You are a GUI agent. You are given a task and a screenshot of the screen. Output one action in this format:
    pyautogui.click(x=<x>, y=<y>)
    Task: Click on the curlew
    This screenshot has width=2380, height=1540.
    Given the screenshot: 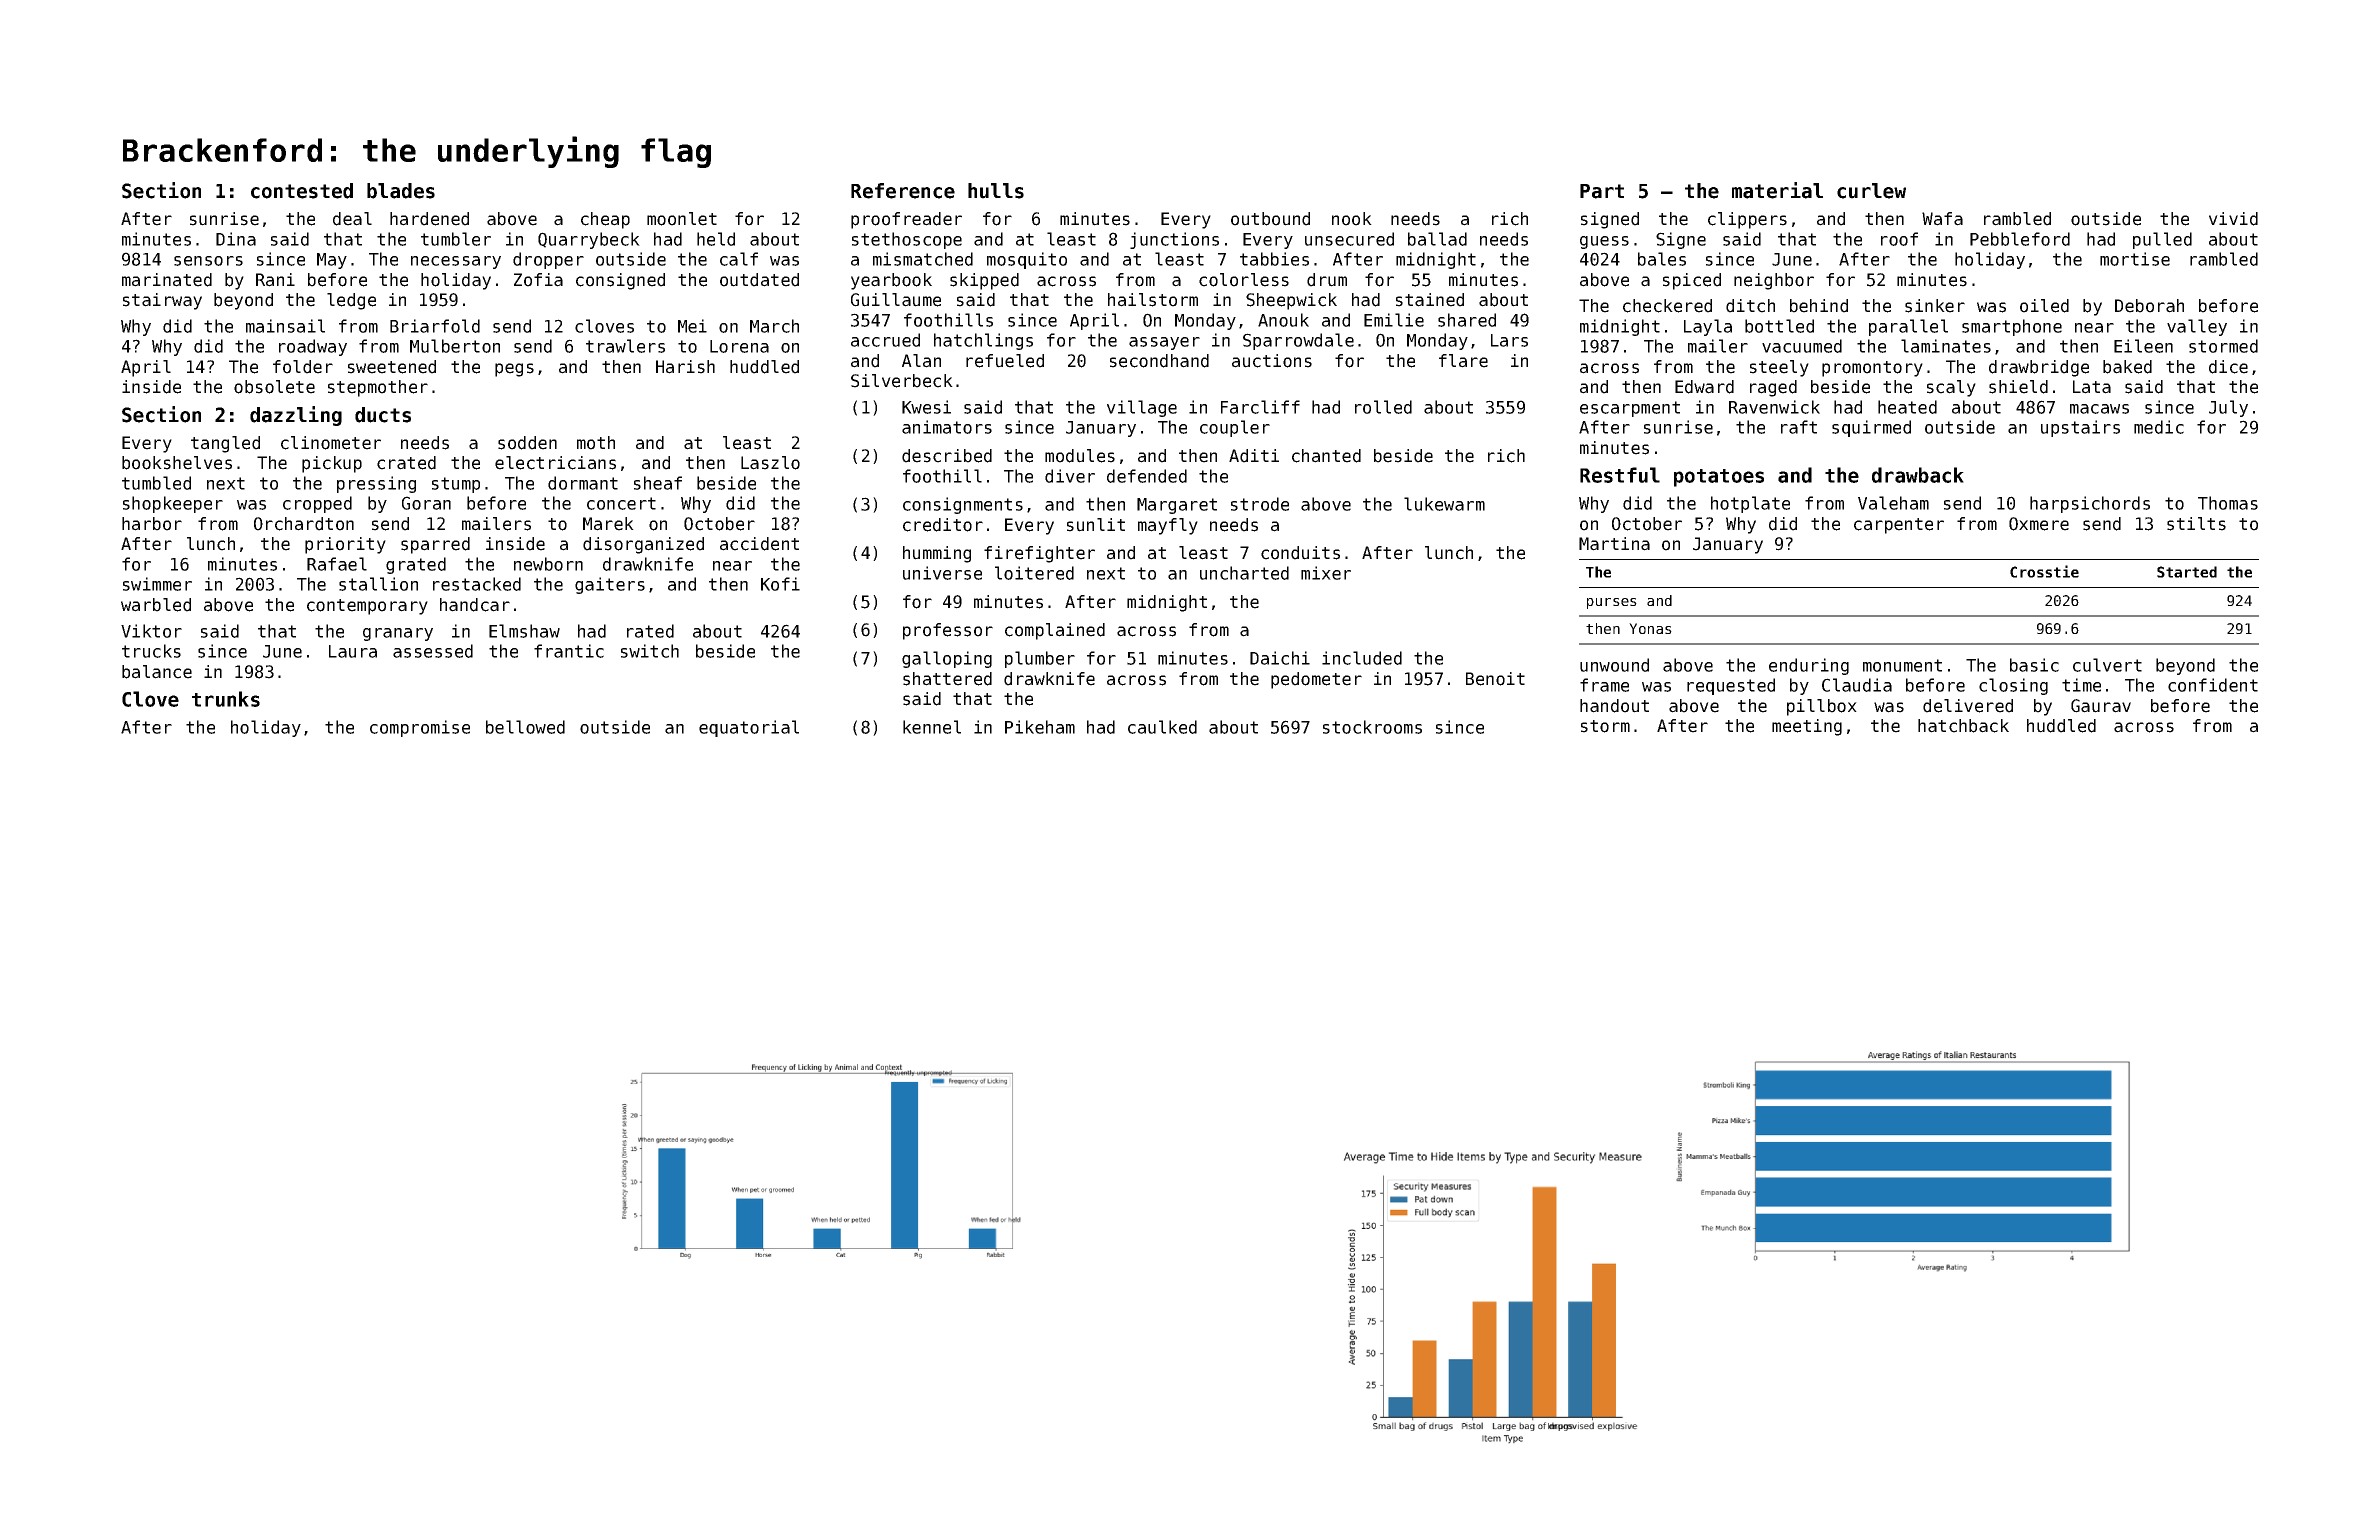 What is the action you would take?
    pyautogui.click(x=1871, y=191)
